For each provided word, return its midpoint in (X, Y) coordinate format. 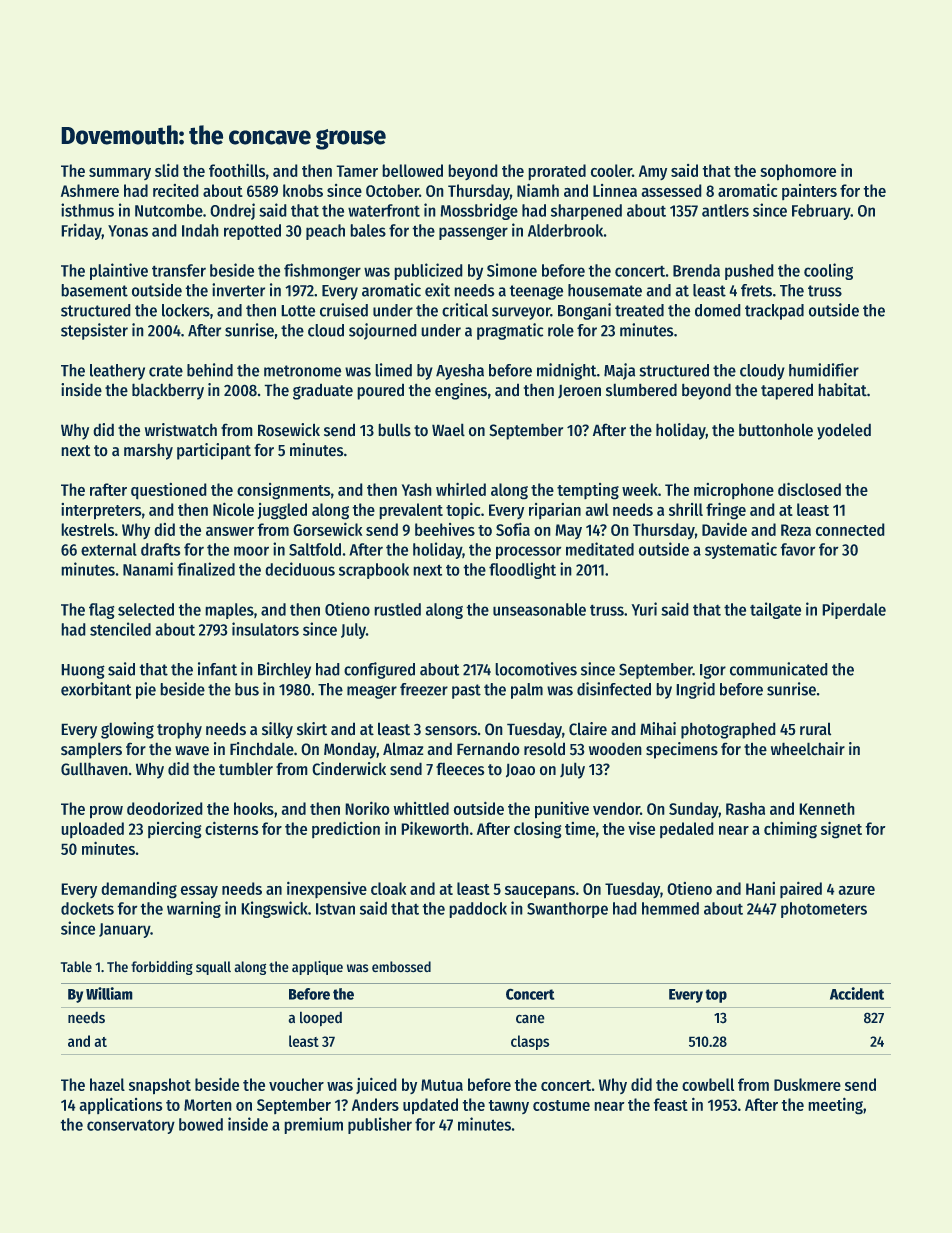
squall (213, 968)
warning (194, 909)
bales (368, 230)
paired (801, 890)
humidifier (824, 370)
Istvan (335, 909)
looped (321, 1019)
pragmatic (510, 331)
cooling (828, 271)
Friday (81, 231)
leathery (117, 372)
